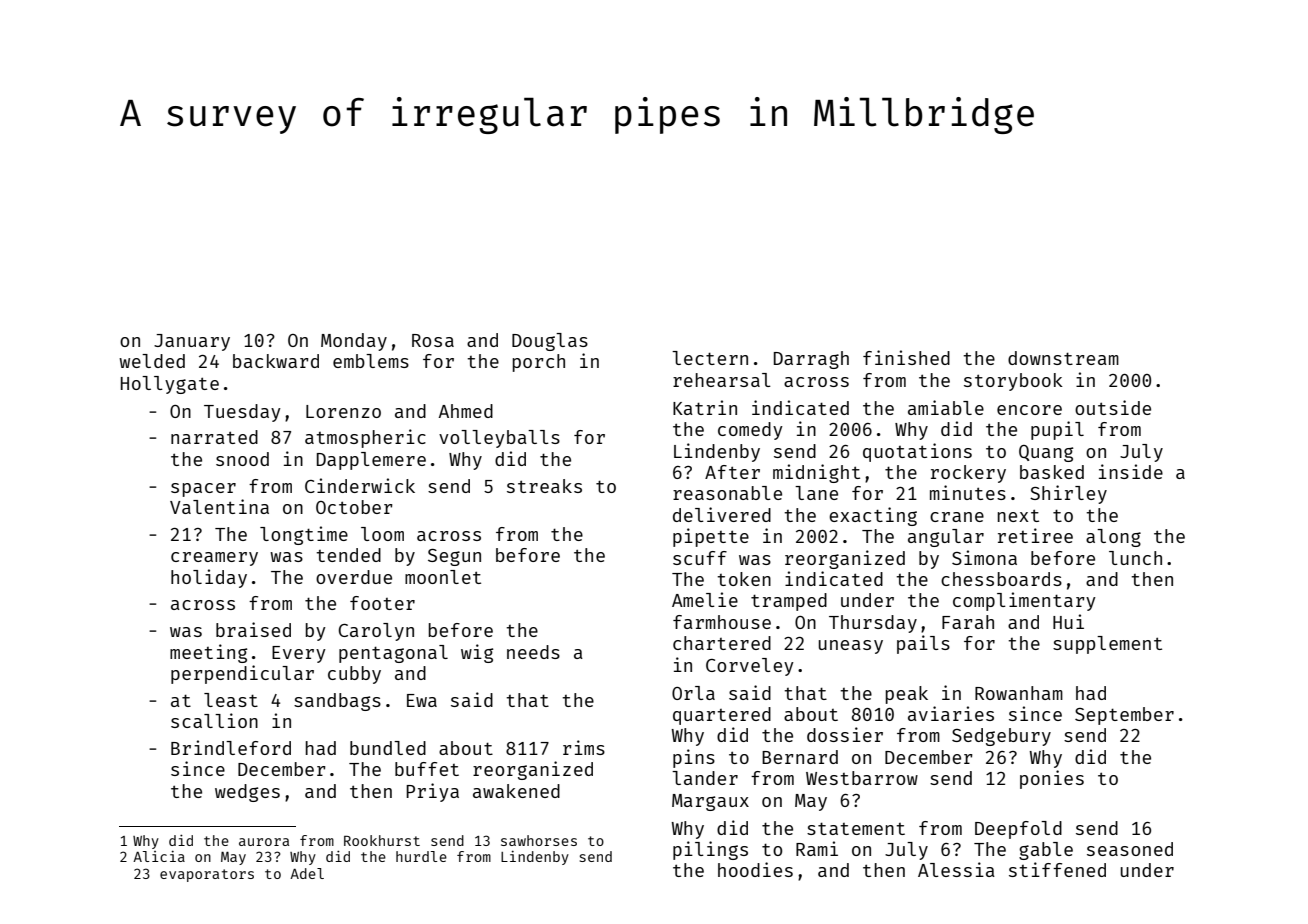 This page has height=924, width=1308. I want to click on least, so click(231, 700).
